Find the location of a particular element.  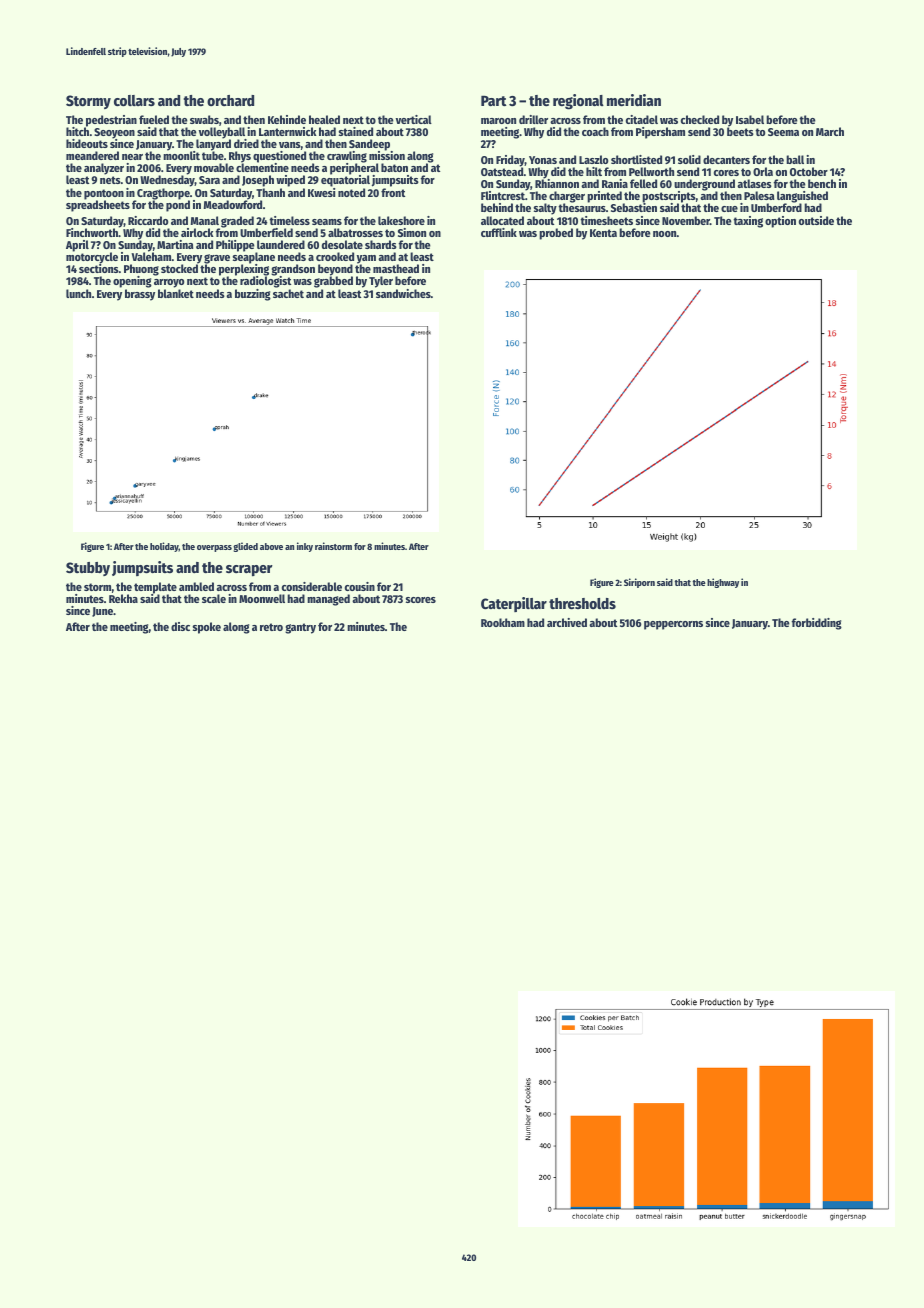

noon is located at coordinates (665, 234).
